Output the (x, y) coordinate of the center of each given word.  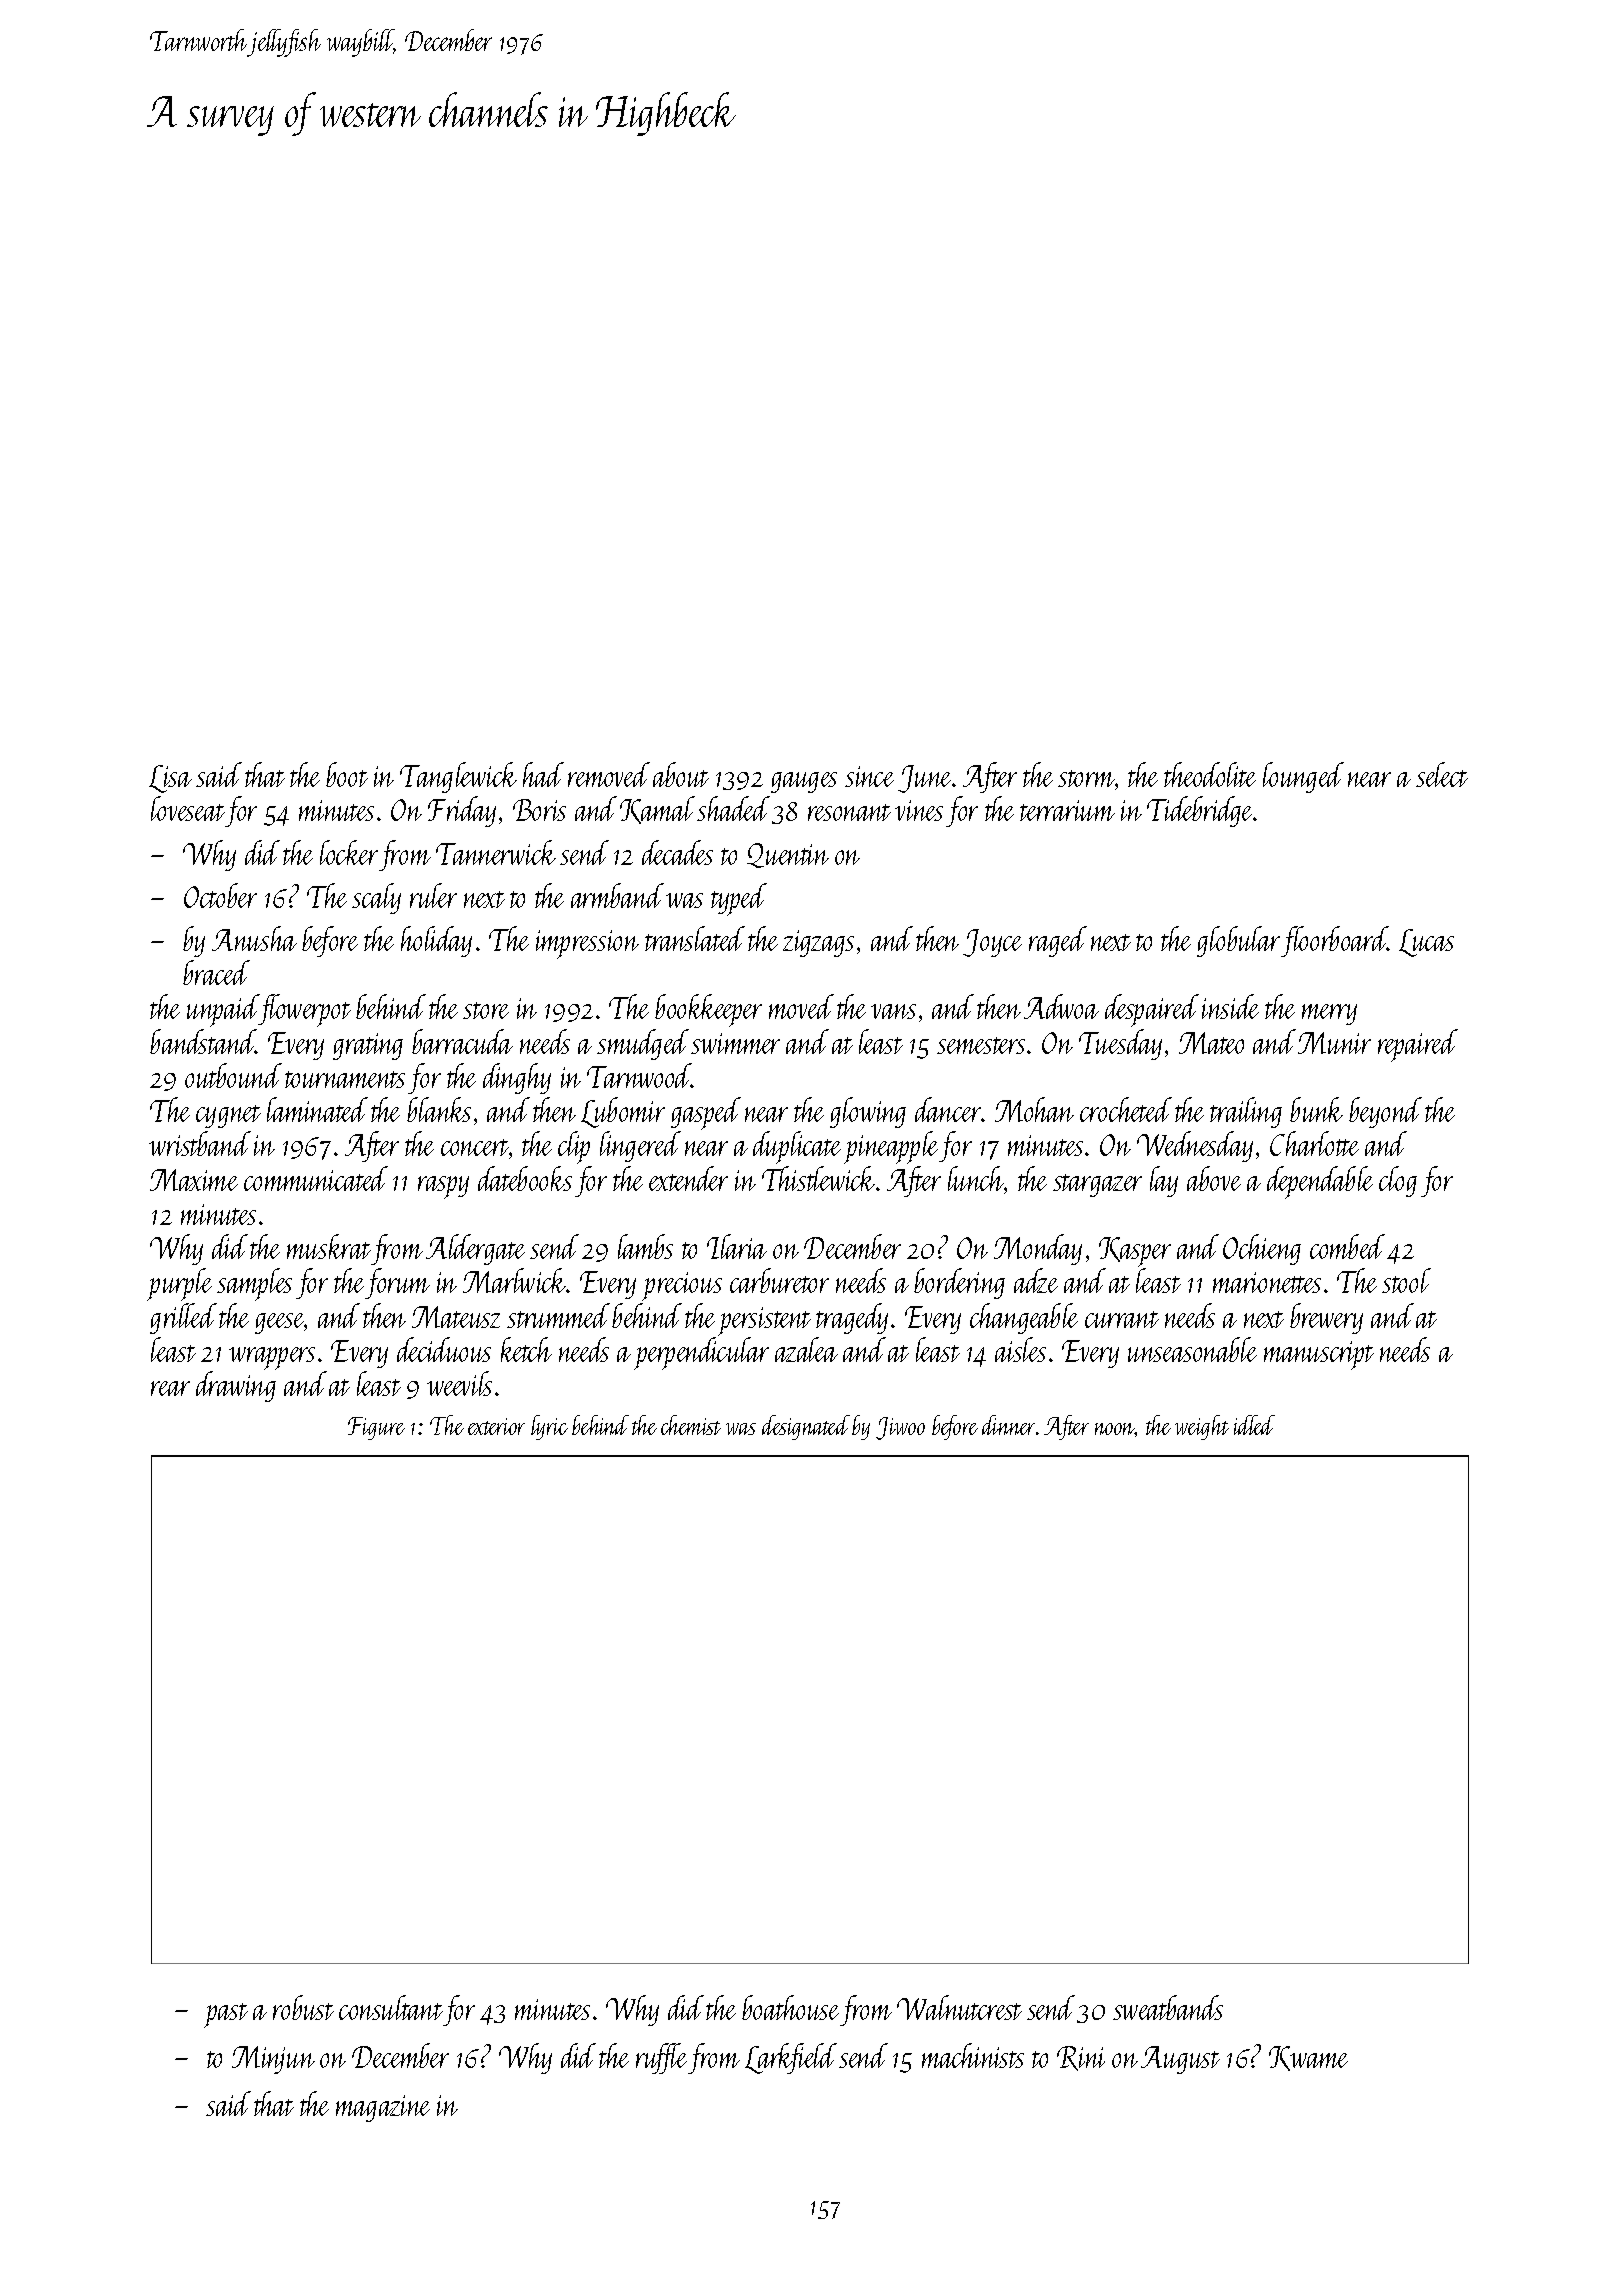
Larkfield (791, 2058)
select (1442, 774)
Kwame (1308, 2058)
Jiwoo (900, 1428)
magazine (383, 2108)
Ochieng (1262, 1249)
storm (1086, 778)
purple (179, 1284)
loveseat (188, 808)
